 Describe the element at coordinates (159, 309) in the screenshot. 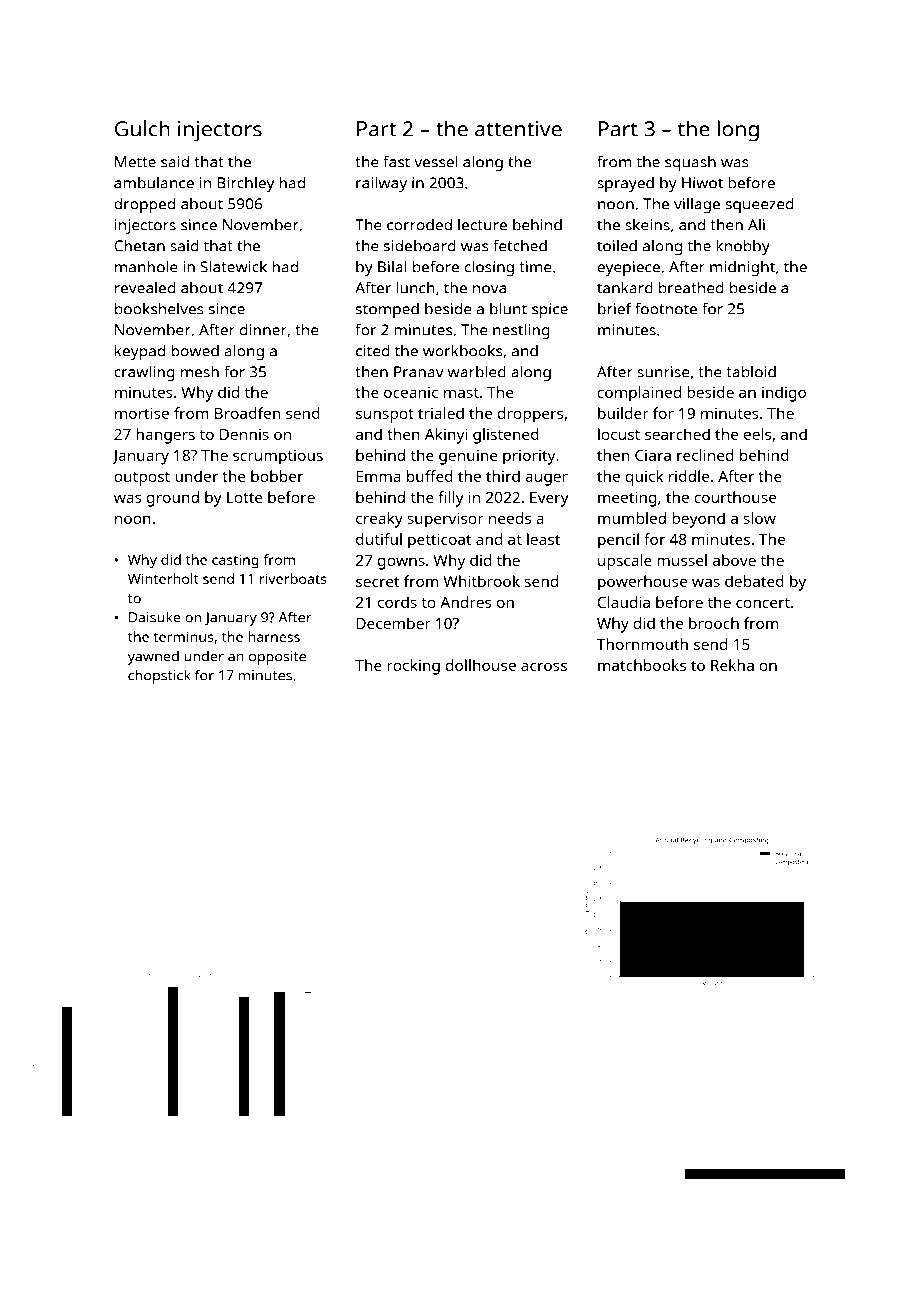

I see `bookshelves` at that location.
